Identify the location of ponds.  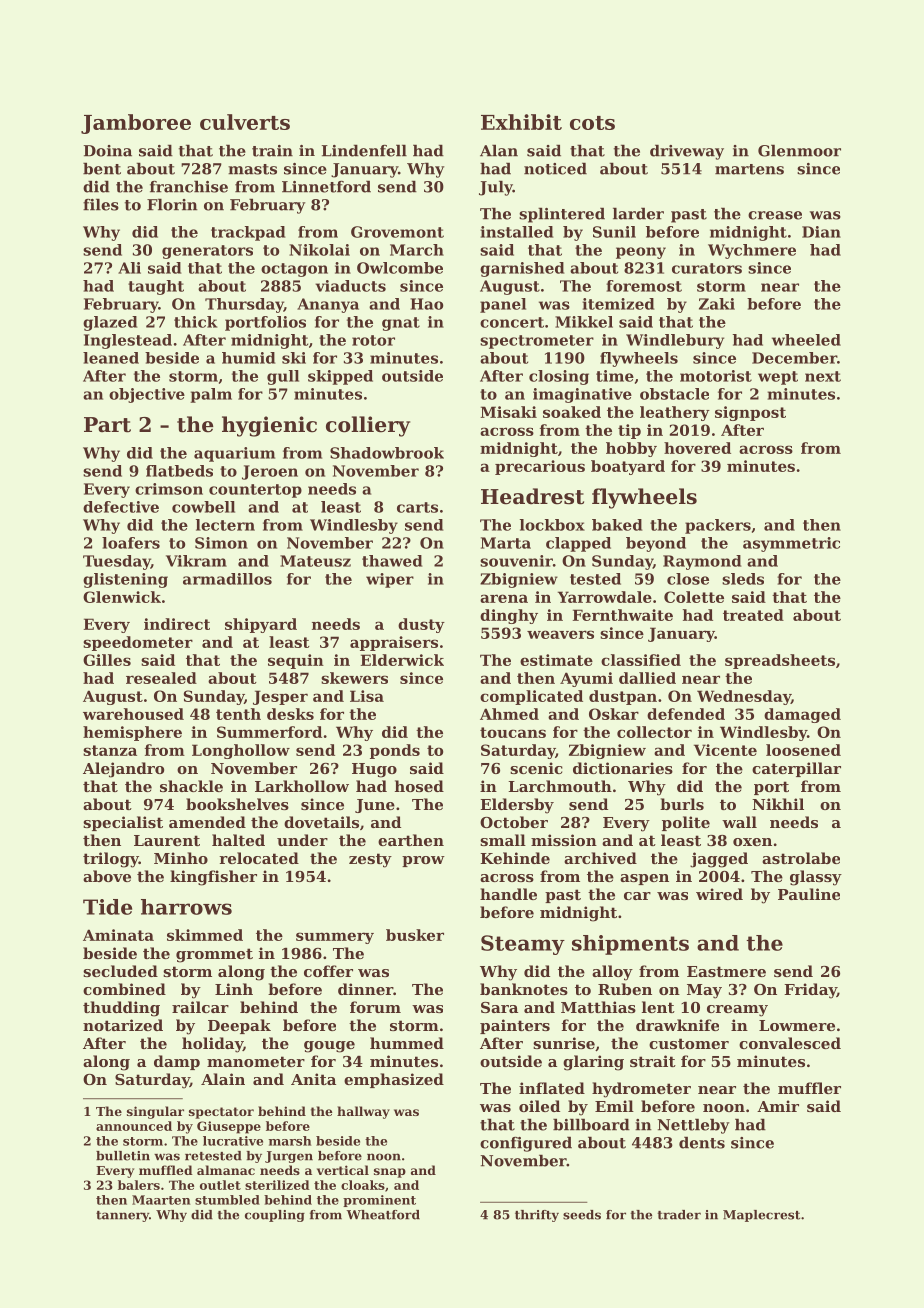
(395, 751).
